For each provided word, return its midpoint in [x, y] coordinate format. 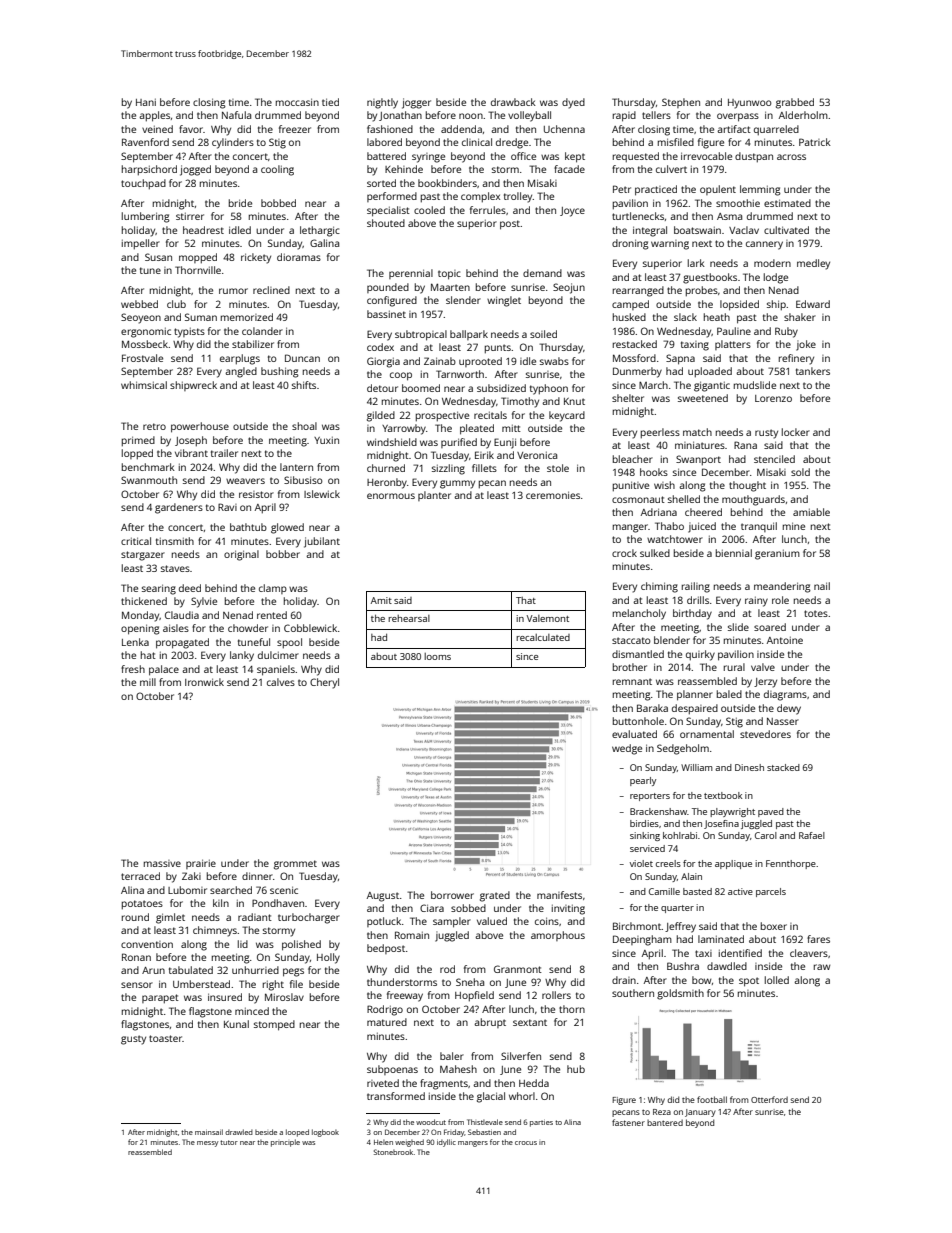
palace [164, 670]
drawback [513, 102]
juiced [702, 527]
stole [558, 468]
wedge [627, 749]
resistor [256, 494]
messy [207, 1144]
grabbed [795, 103]
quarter [677, 909]
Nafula [236, 115]
